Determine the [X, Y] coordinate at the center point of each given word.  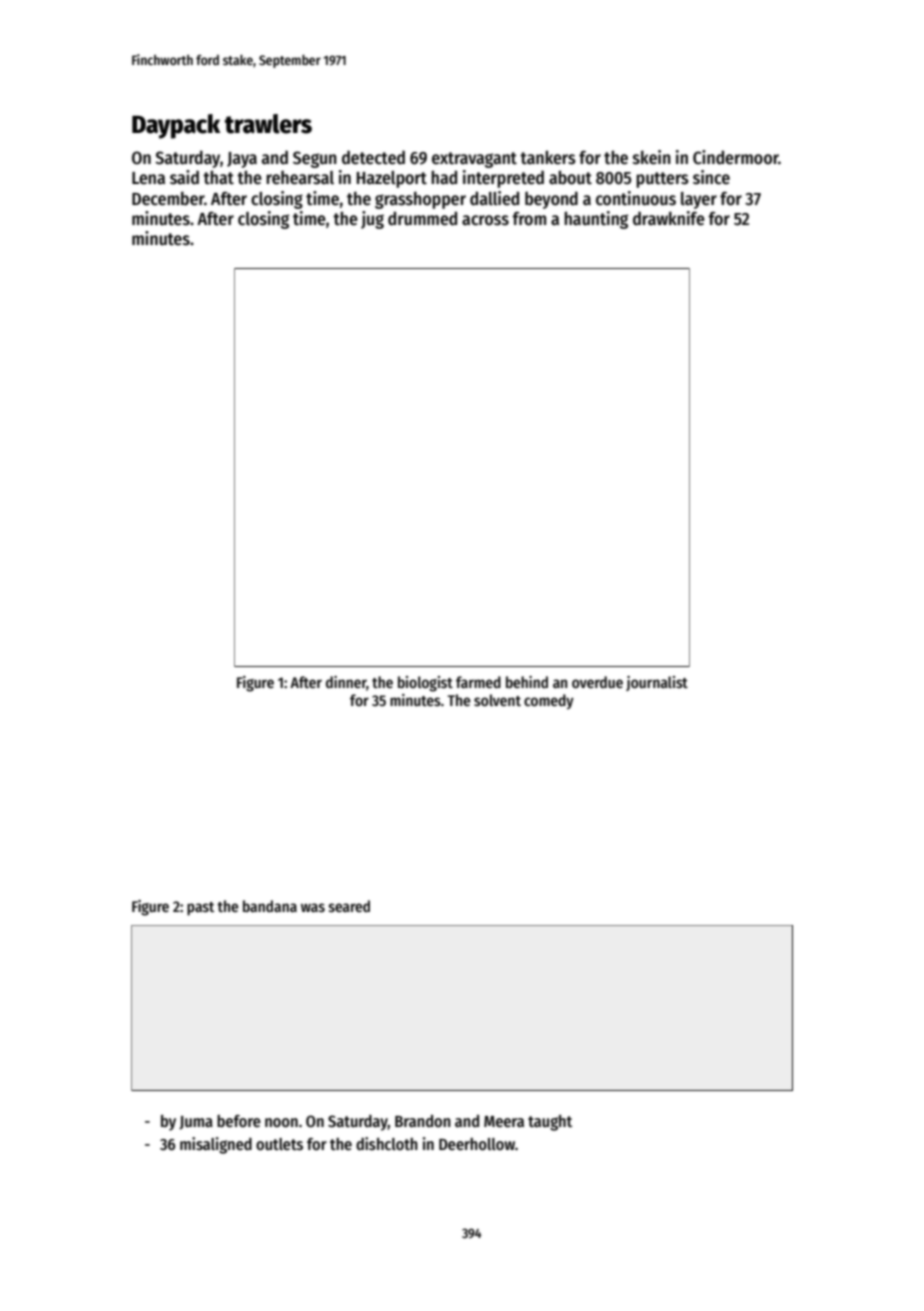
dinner [346, 683]
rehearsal [300, 178]
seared [349, 906]
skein [652, 157]
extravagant [474, 160]
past [200, 909]
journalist [657, 683]
